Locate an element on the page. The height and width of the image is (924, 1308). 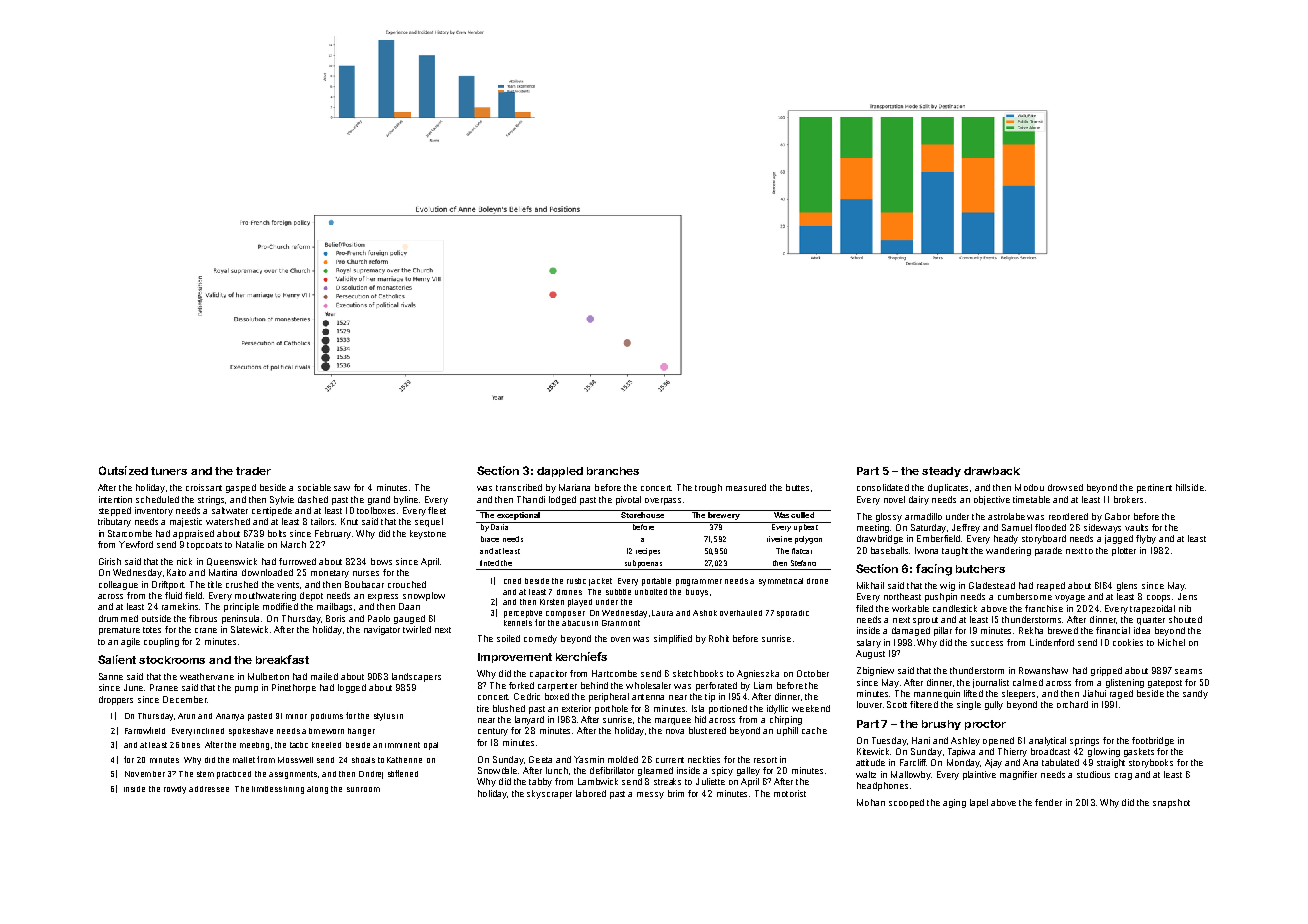
flyby is located at coordinates (1146, 539).
